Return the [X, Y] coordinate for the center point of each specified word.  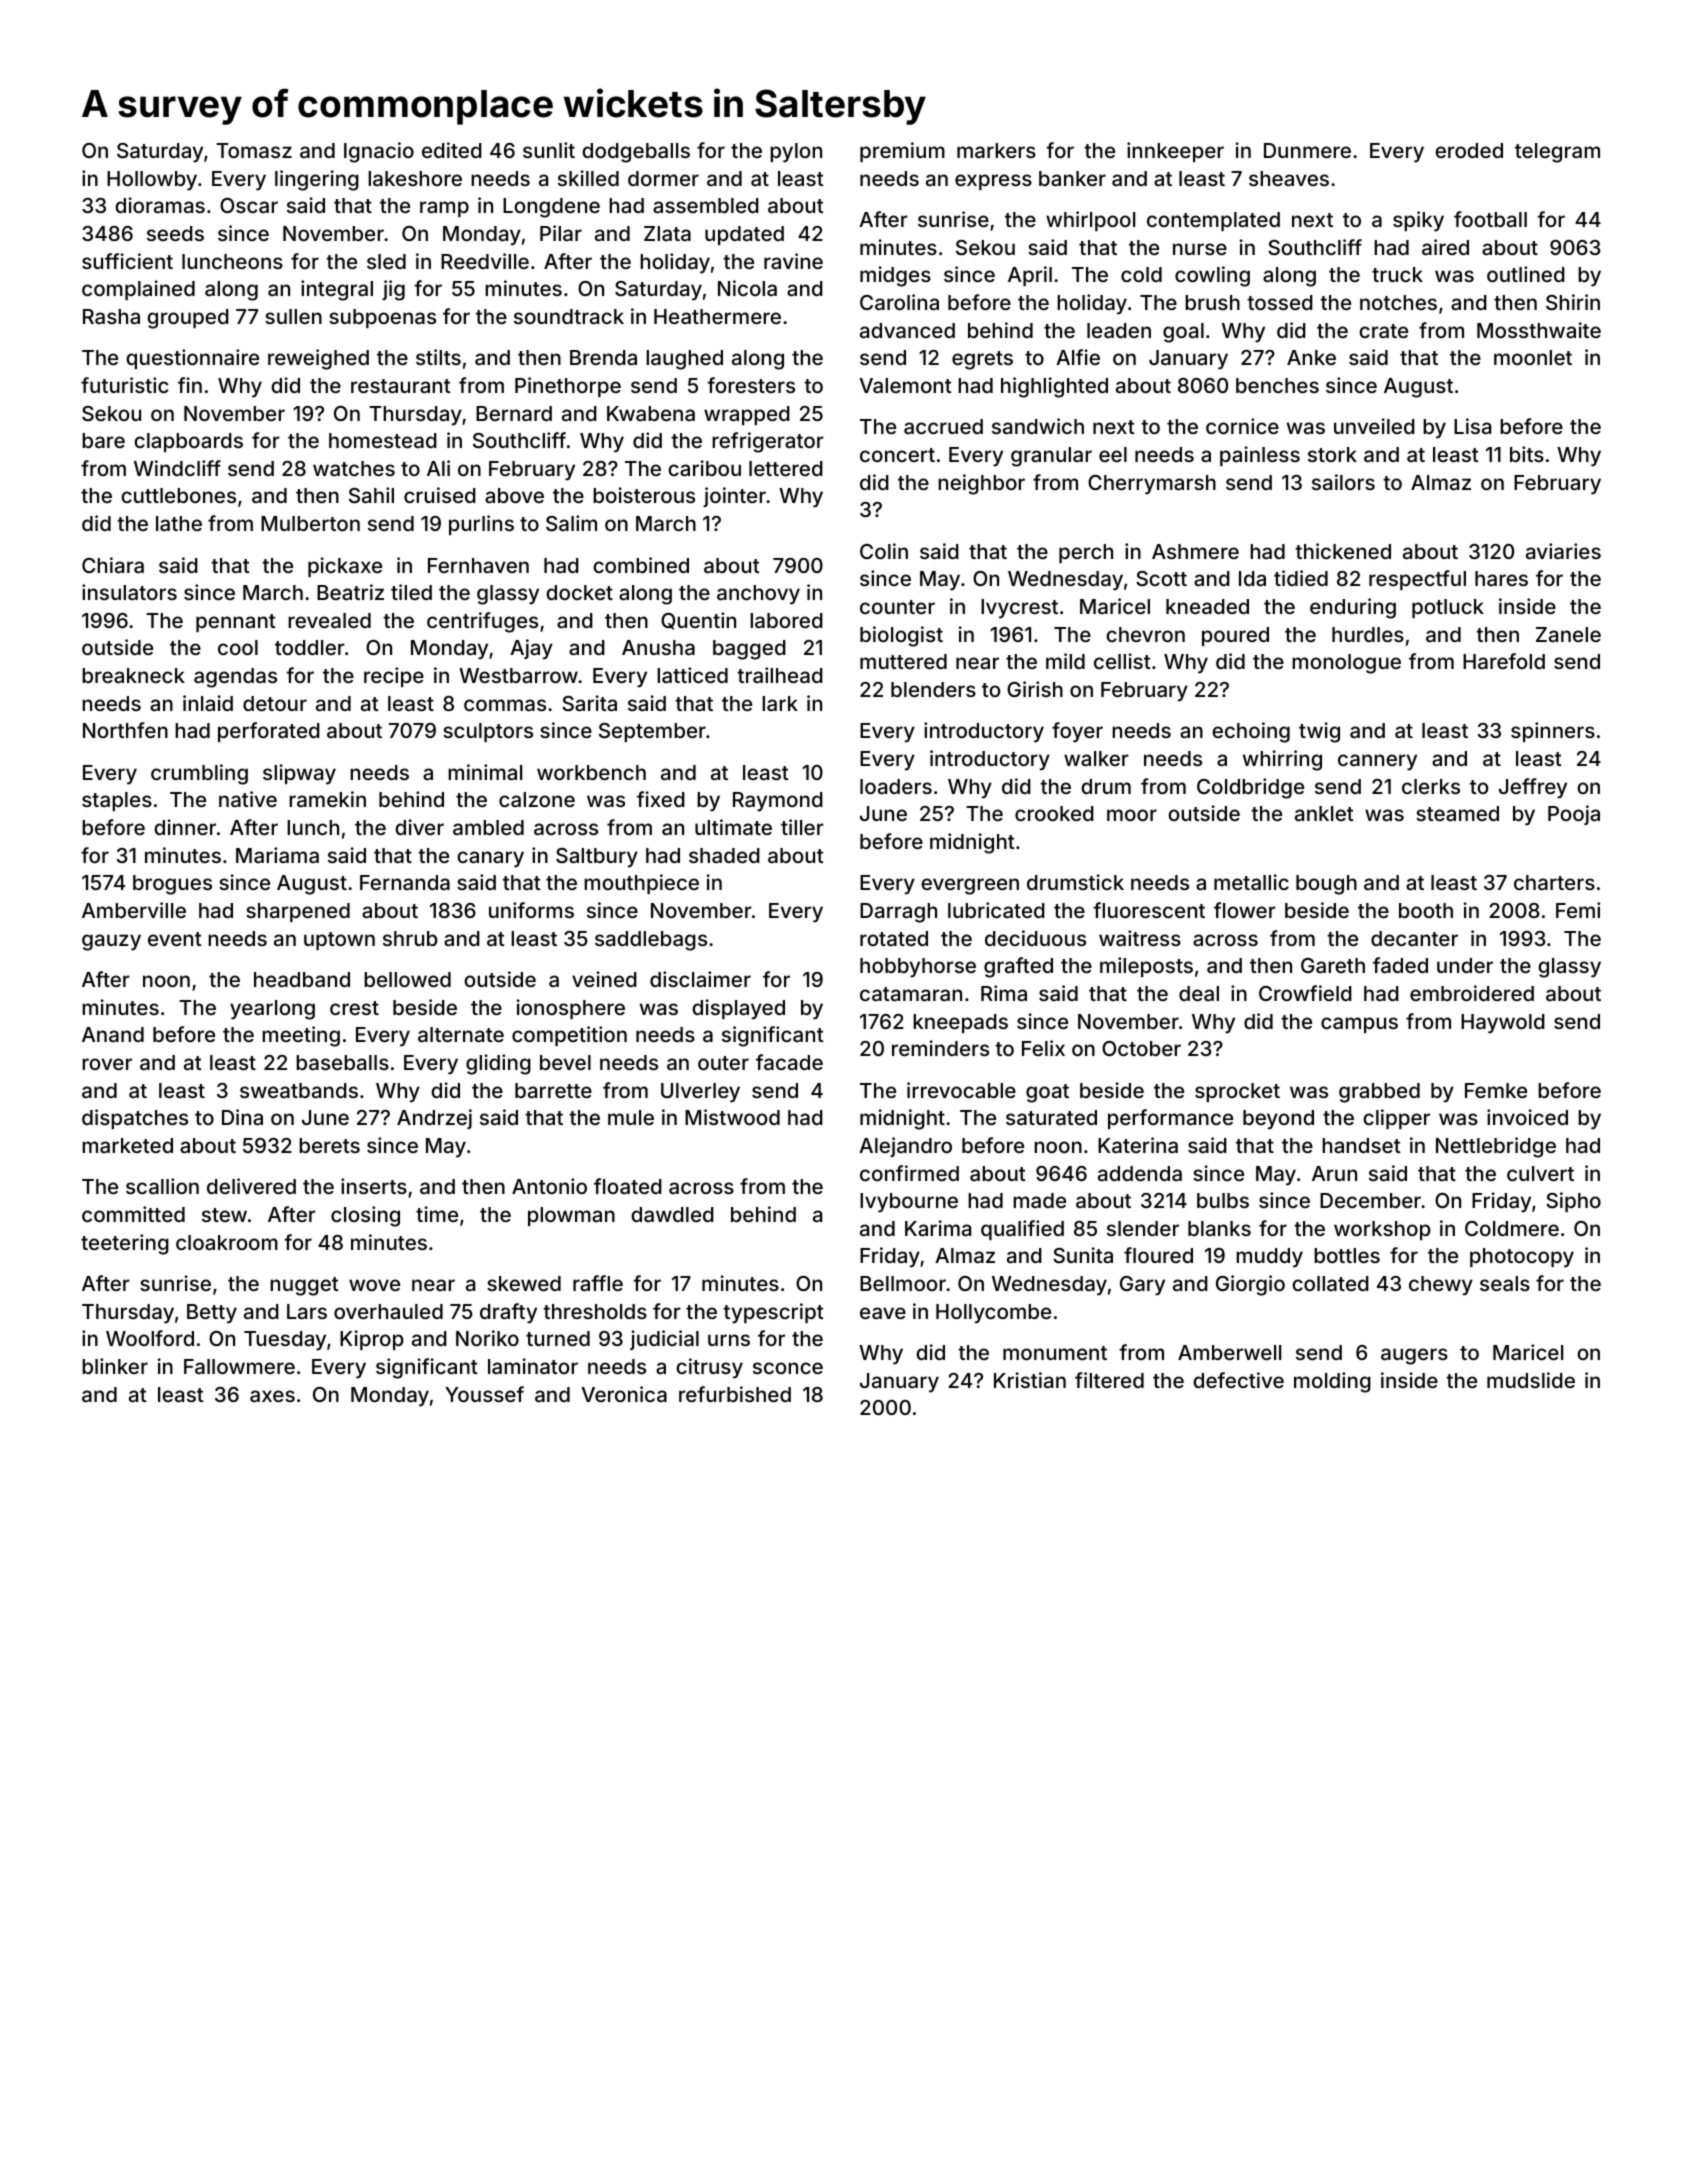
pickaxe [345, 567]
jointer [734, 497]
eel [1113, 454]
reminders [940, 1048]
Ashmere [1195, 551]
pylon [796, 153]
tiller [802, 827]
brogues [172, 885]
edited [452, 150]
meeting [301, 1036]
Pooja [1574, 815]
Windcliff [177, 468]
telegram [1557, 153]
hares [1501, 578]
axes [272, 1396]
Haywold [1503, 1024]
